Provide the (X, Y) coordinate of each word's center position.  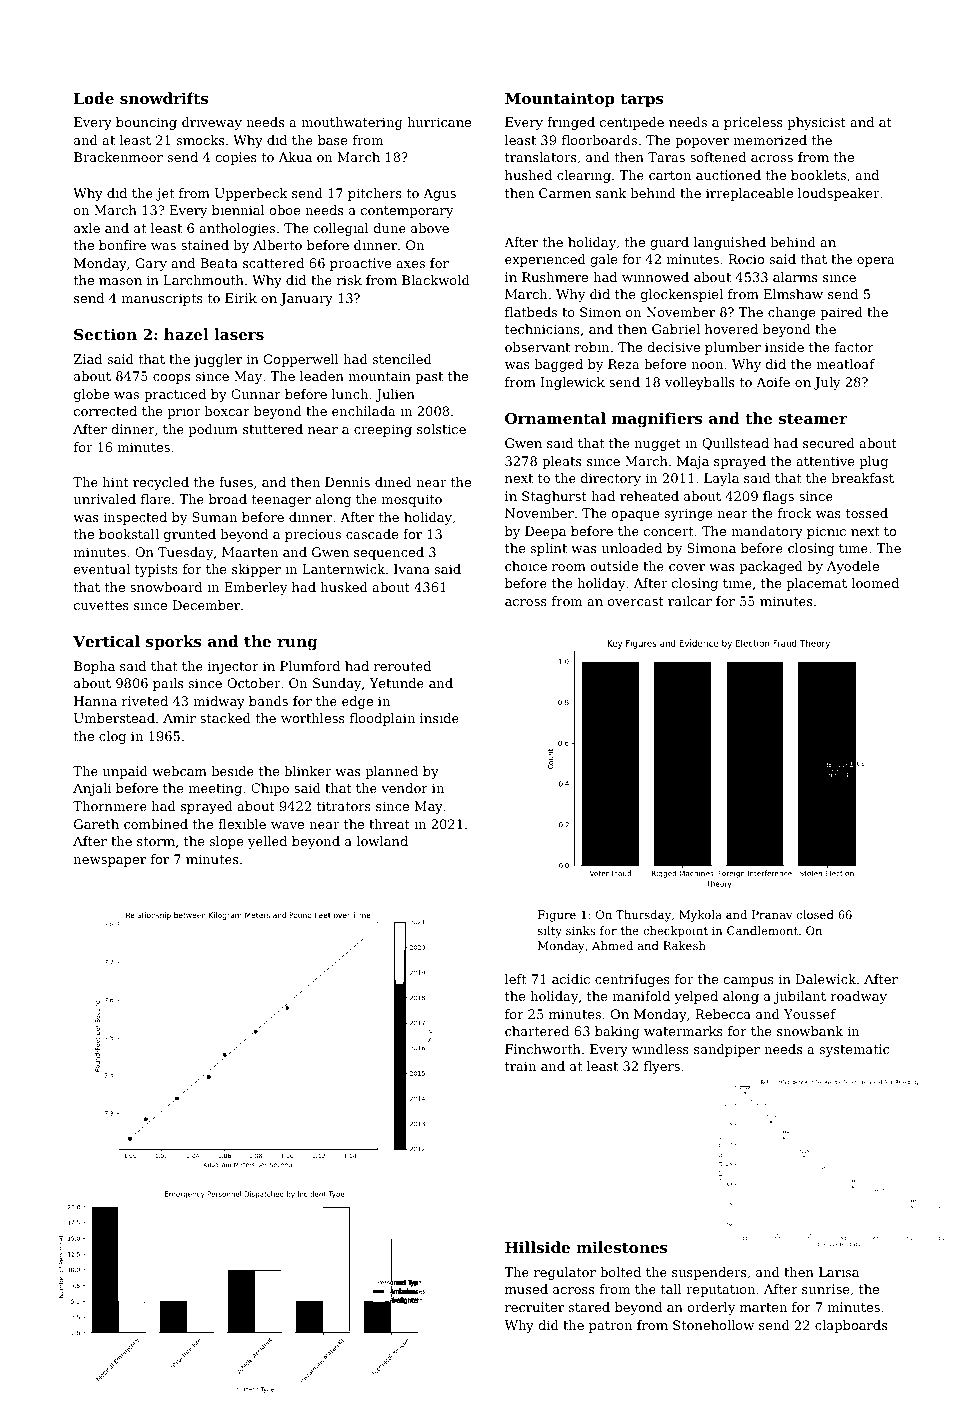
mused (526, 1289)
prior (183, 412)
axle (87, 228)
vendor (404, 788)
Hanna (95, 701)
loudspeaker (838, 194)
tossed (867, 513)
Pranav (772, 914)
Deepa (545, 532)
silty (550, 932)
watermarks (683, 1031)
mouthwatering (352, 123)
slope (226, 842)
